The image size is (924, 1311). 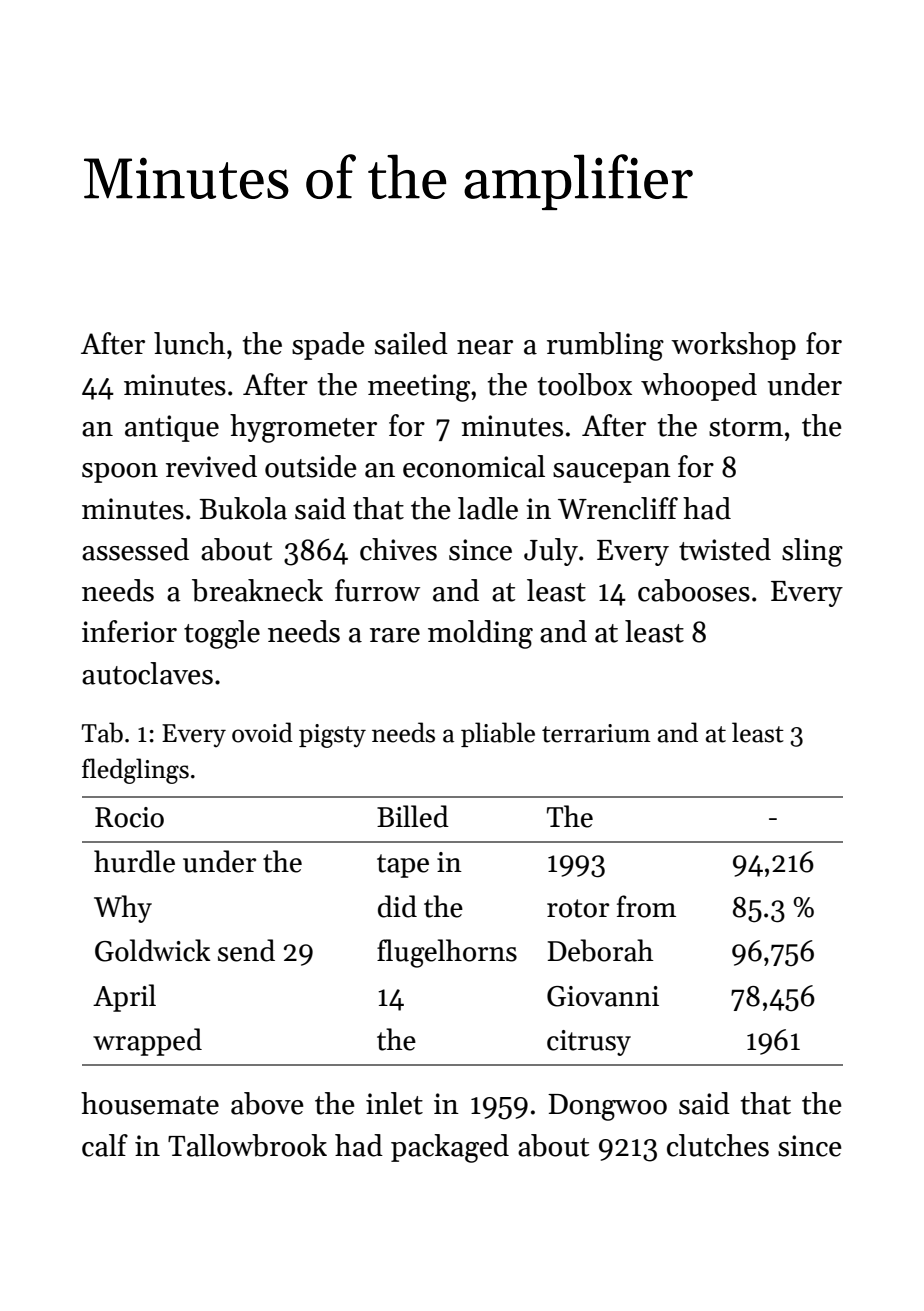 I want to click on April, so click(x=124, y=998).
